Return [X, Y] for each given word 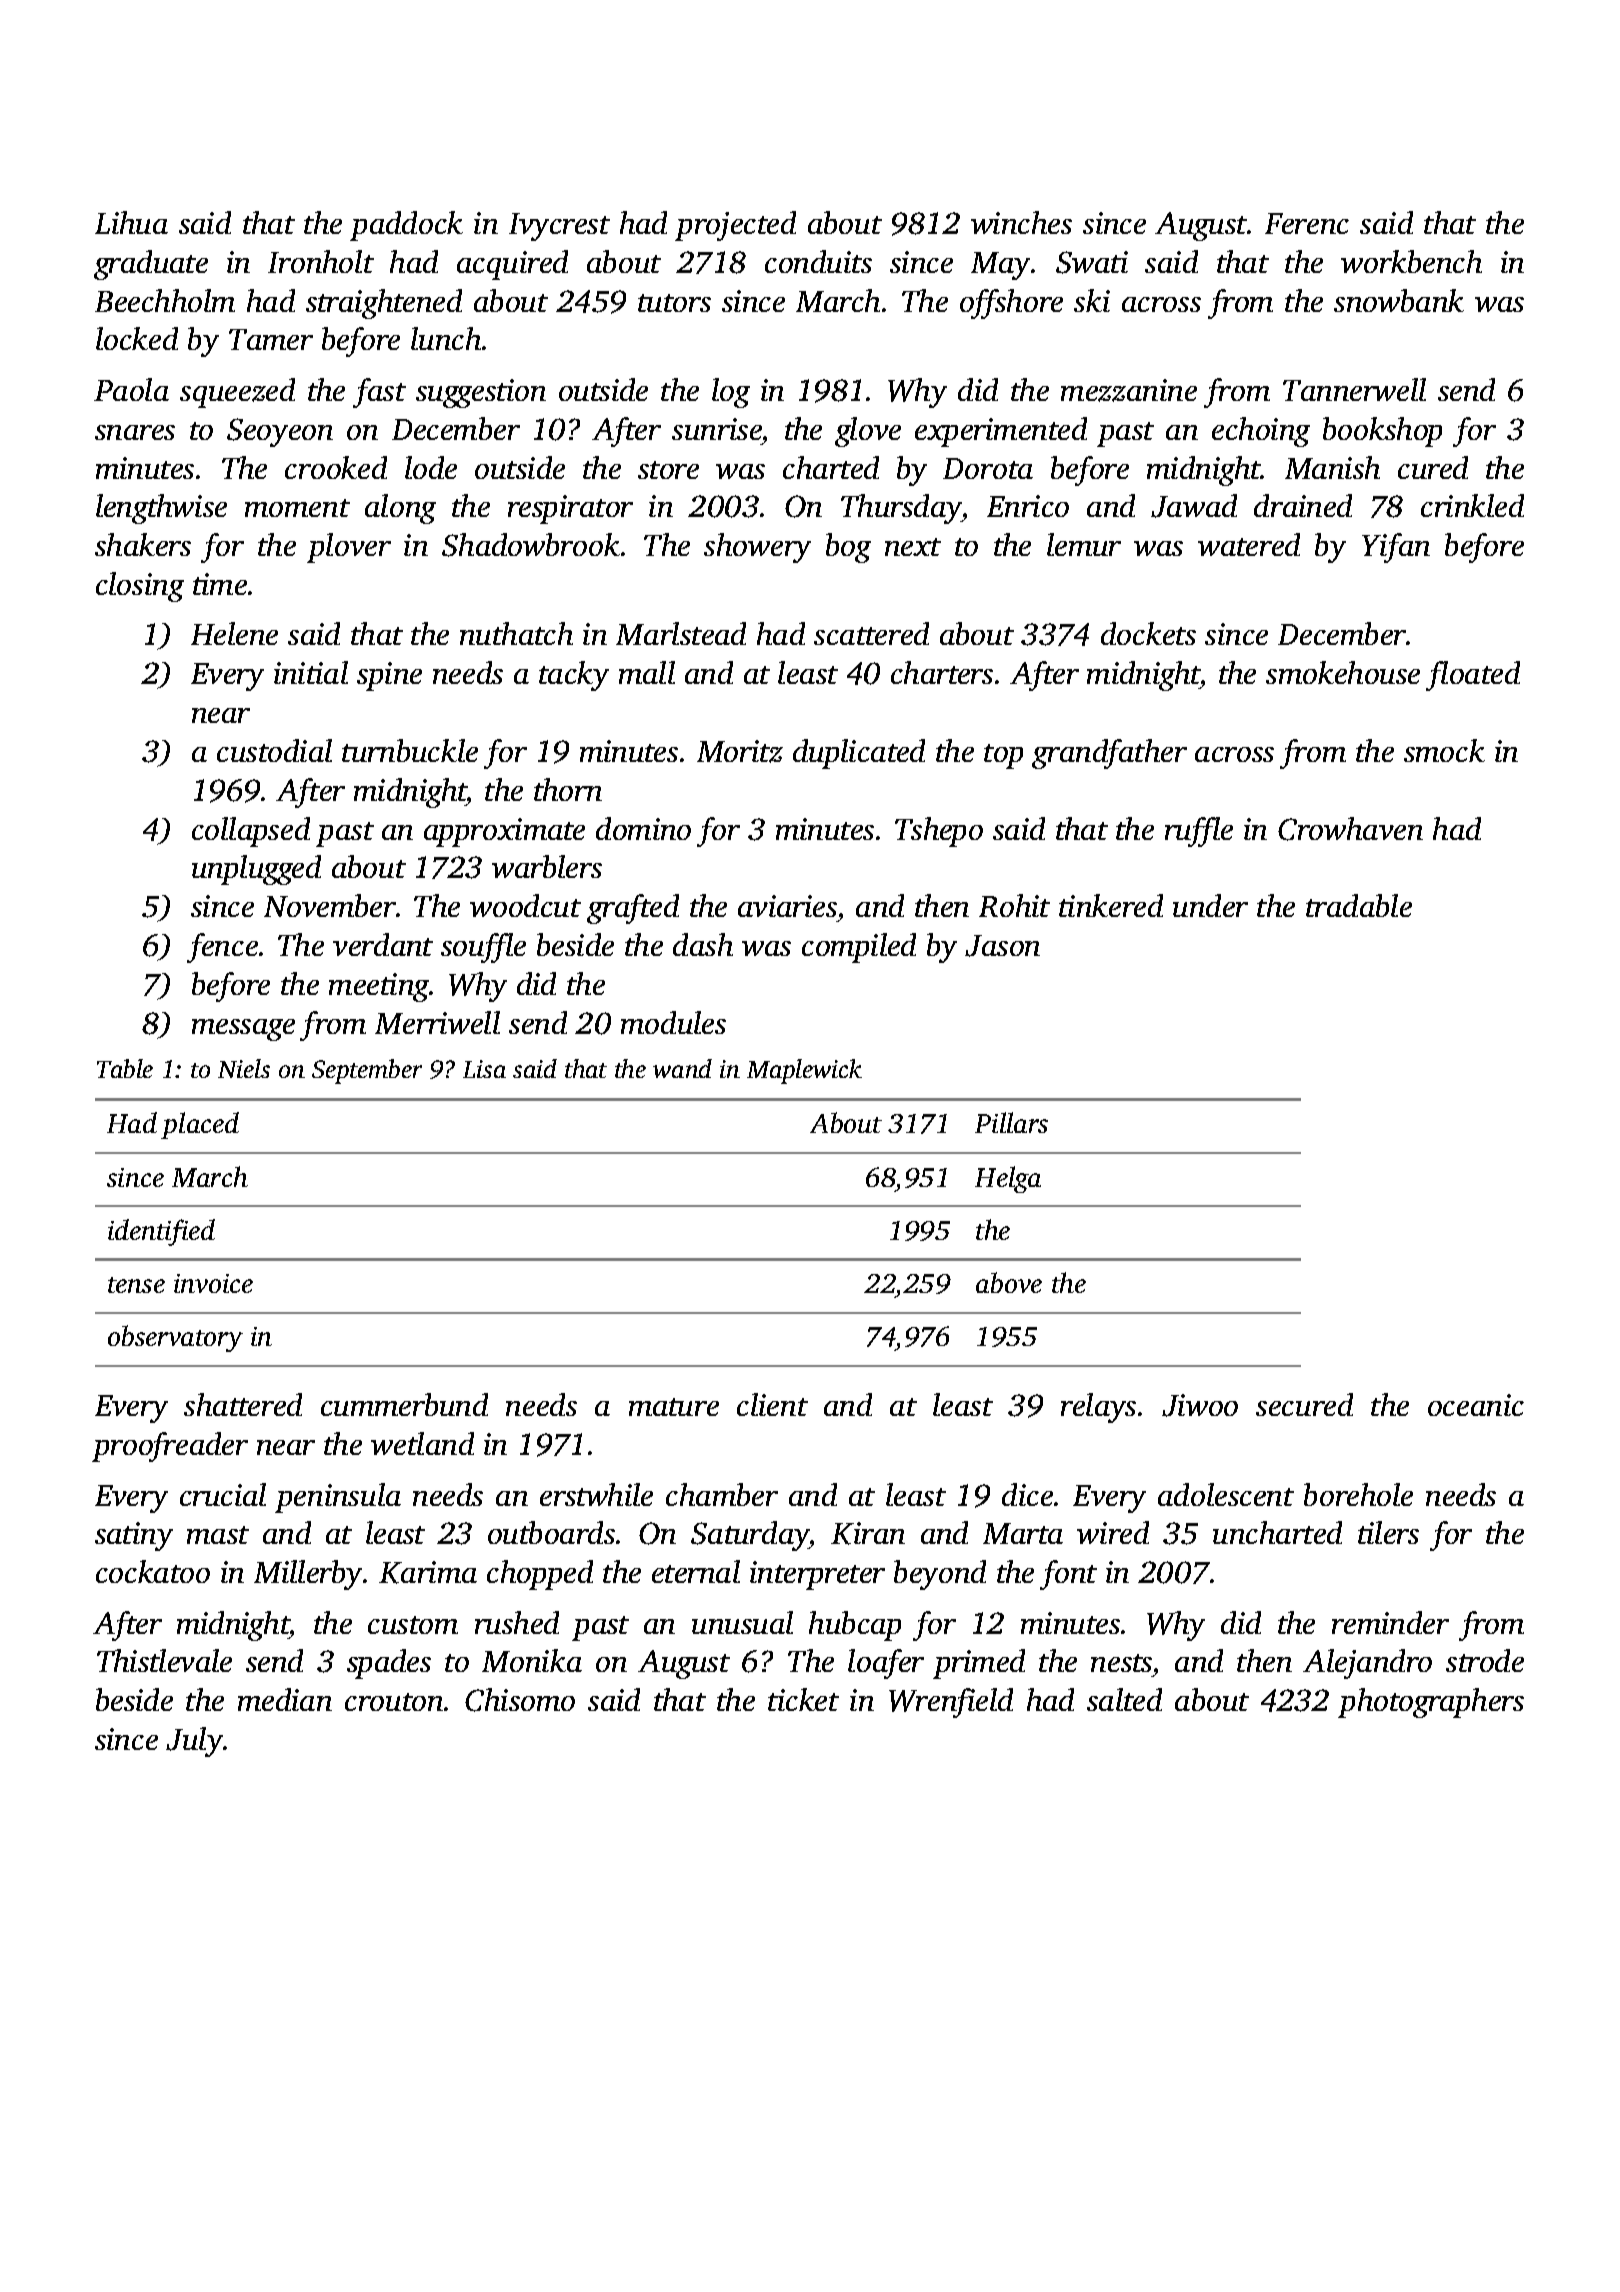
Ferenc [1307, 223]
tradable [1359, 905]
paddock [406, 226]
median [285, 1699]
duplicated [859, 754]
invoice [213, 1283]
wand [682, 1068]
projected [735, 226]
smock [1444, 750]
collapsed [251, 832]
